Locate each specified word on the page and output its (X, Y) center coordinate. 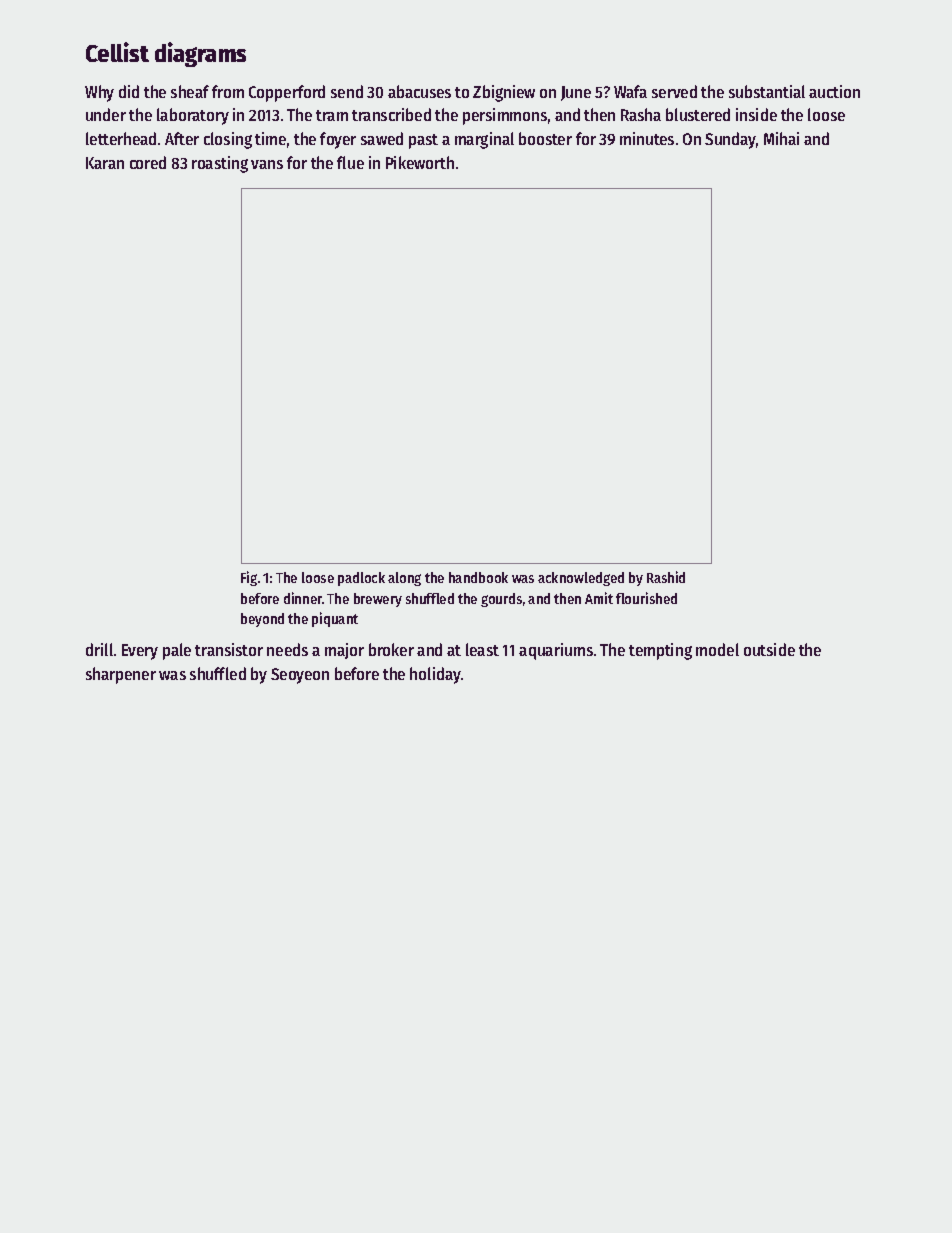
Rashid (666, 577)
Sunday (730, 140)
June (576, 93)
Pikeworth (420, 162)
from (228, 91)
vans (267, 164)
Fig (249, 578)
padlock (361, 579)
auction (834, 91)
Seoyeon (300, 676)
